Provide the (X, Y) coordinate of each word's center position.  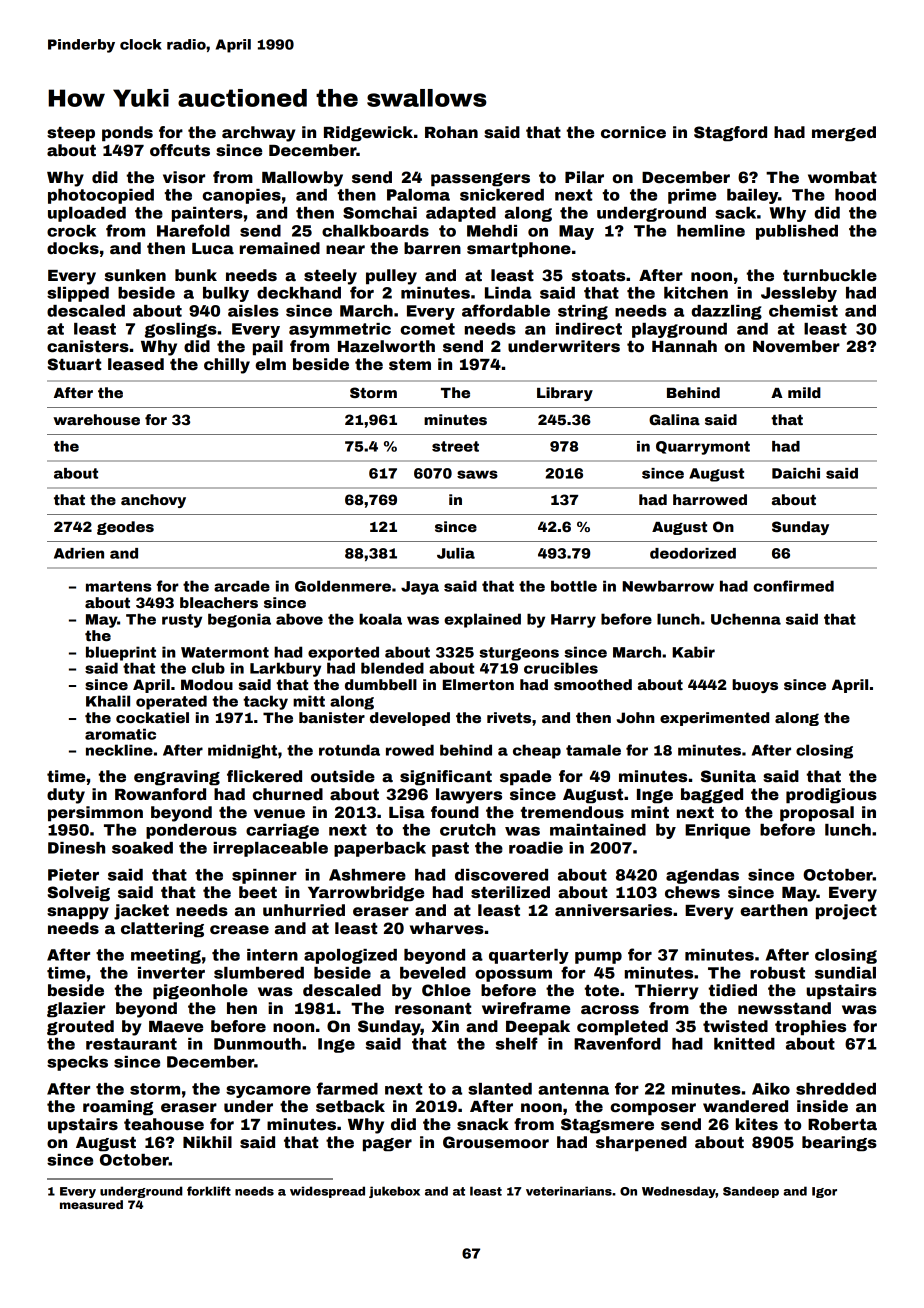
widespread (327, 1192)
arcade (242, 586)
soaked (142, 848)
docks (73, 248)
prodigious (831, 796)
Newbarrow (668, 586)
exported (343, 653)
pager (387, 1145)
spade (525, 778)
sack (735, 213)
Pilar (584, 177)
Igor (824, 1192)
